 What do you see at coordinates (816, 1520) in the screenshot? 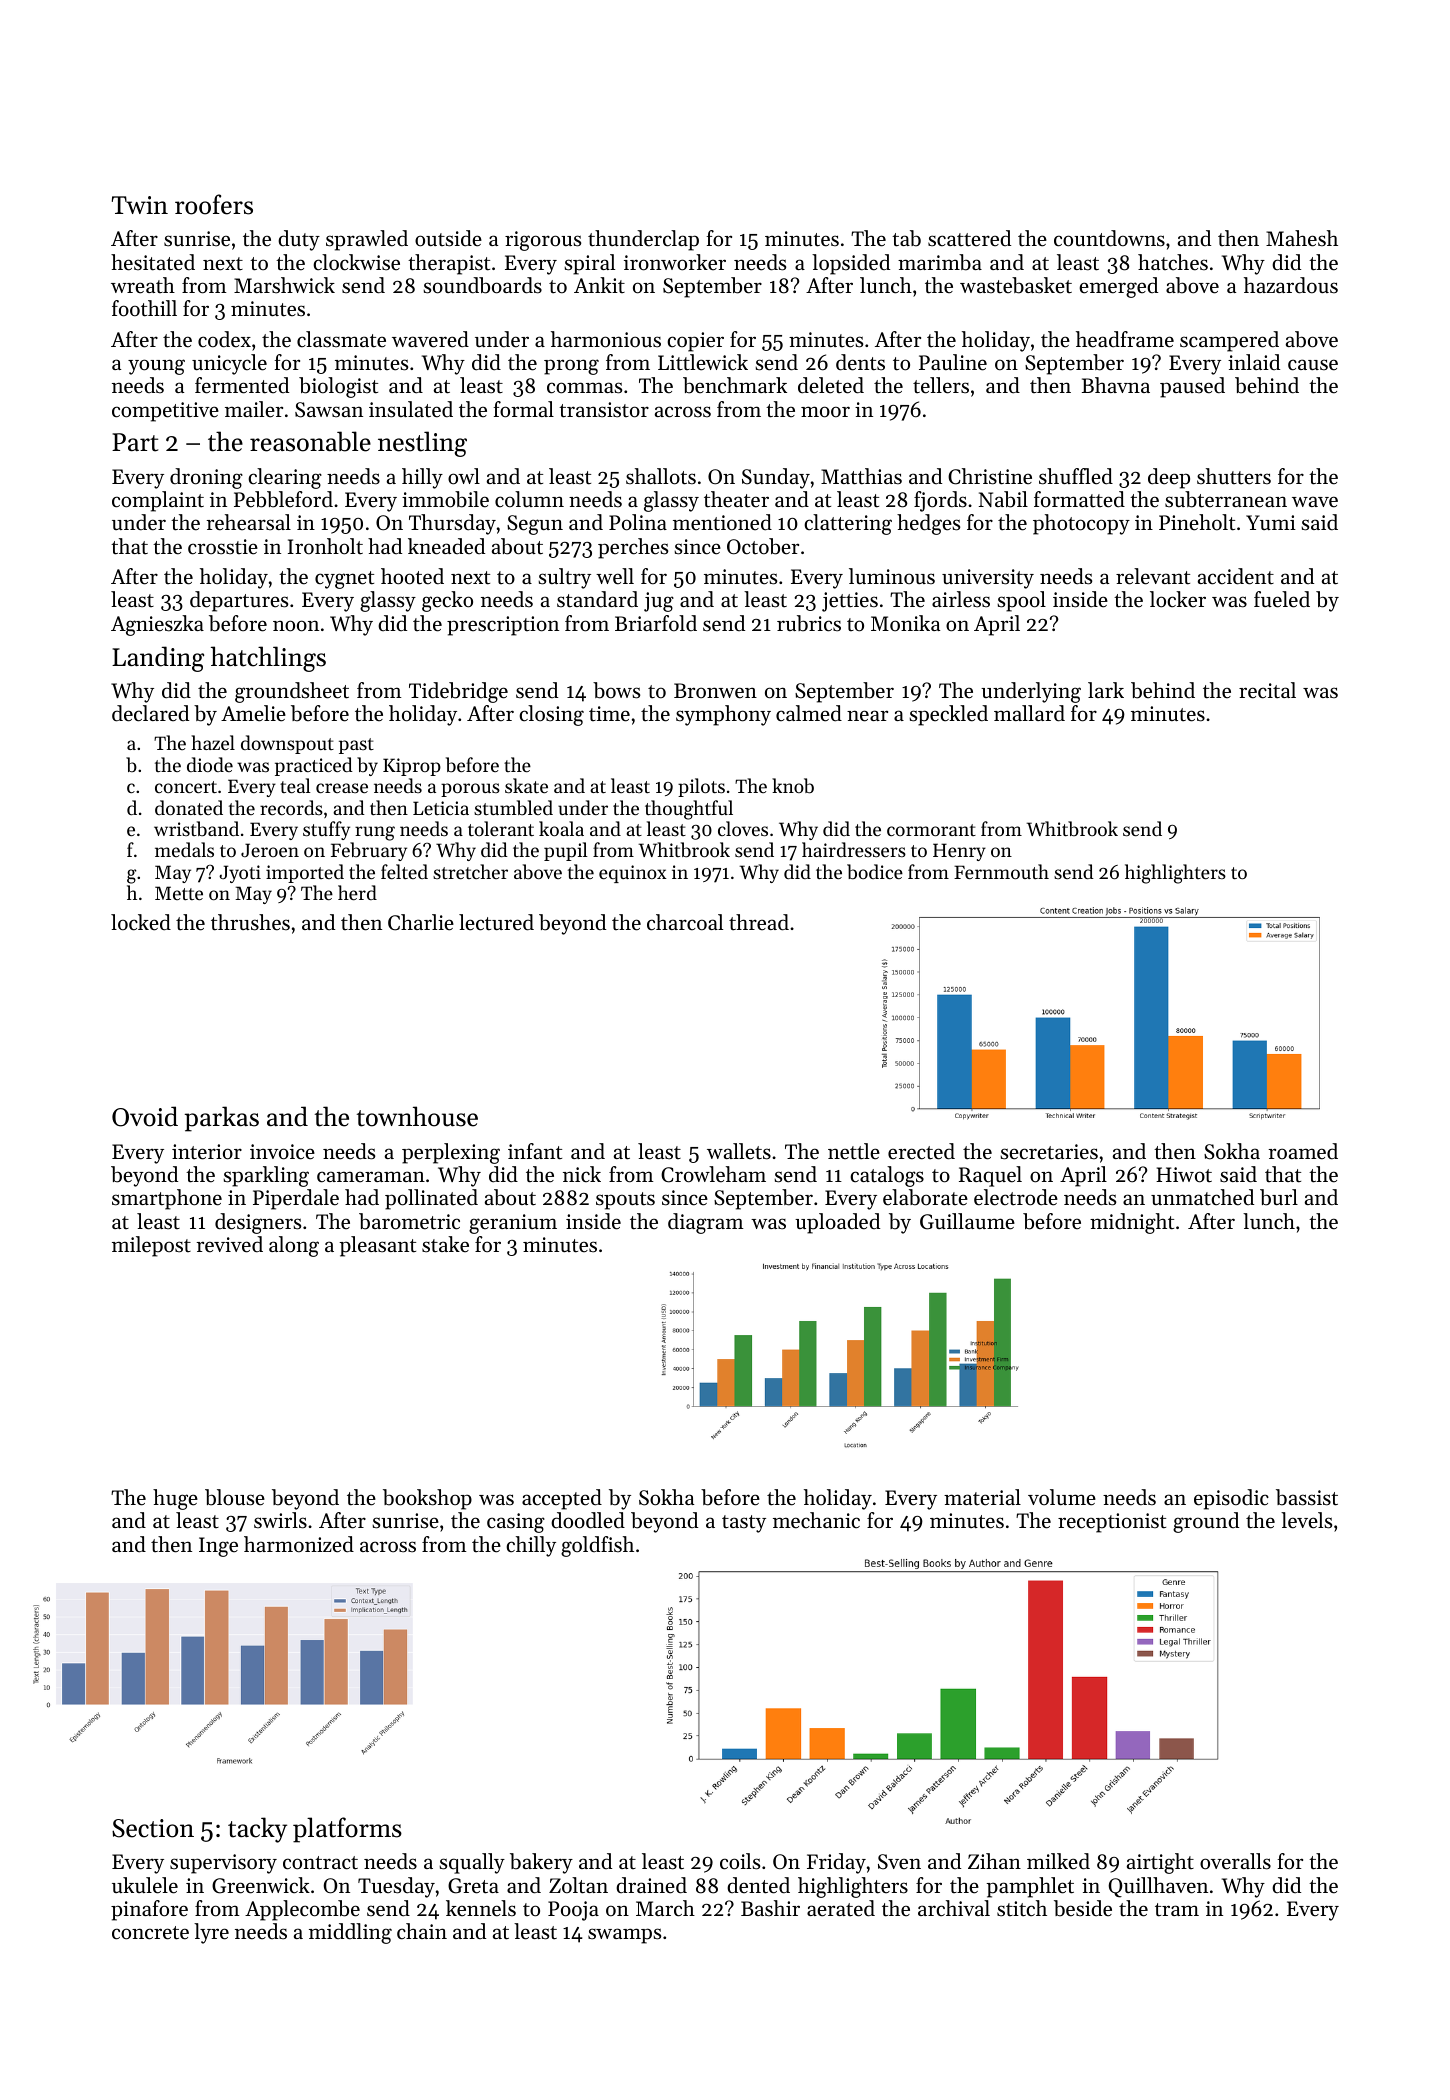
I see `mechanic` at bounding box center [816, 1520].
